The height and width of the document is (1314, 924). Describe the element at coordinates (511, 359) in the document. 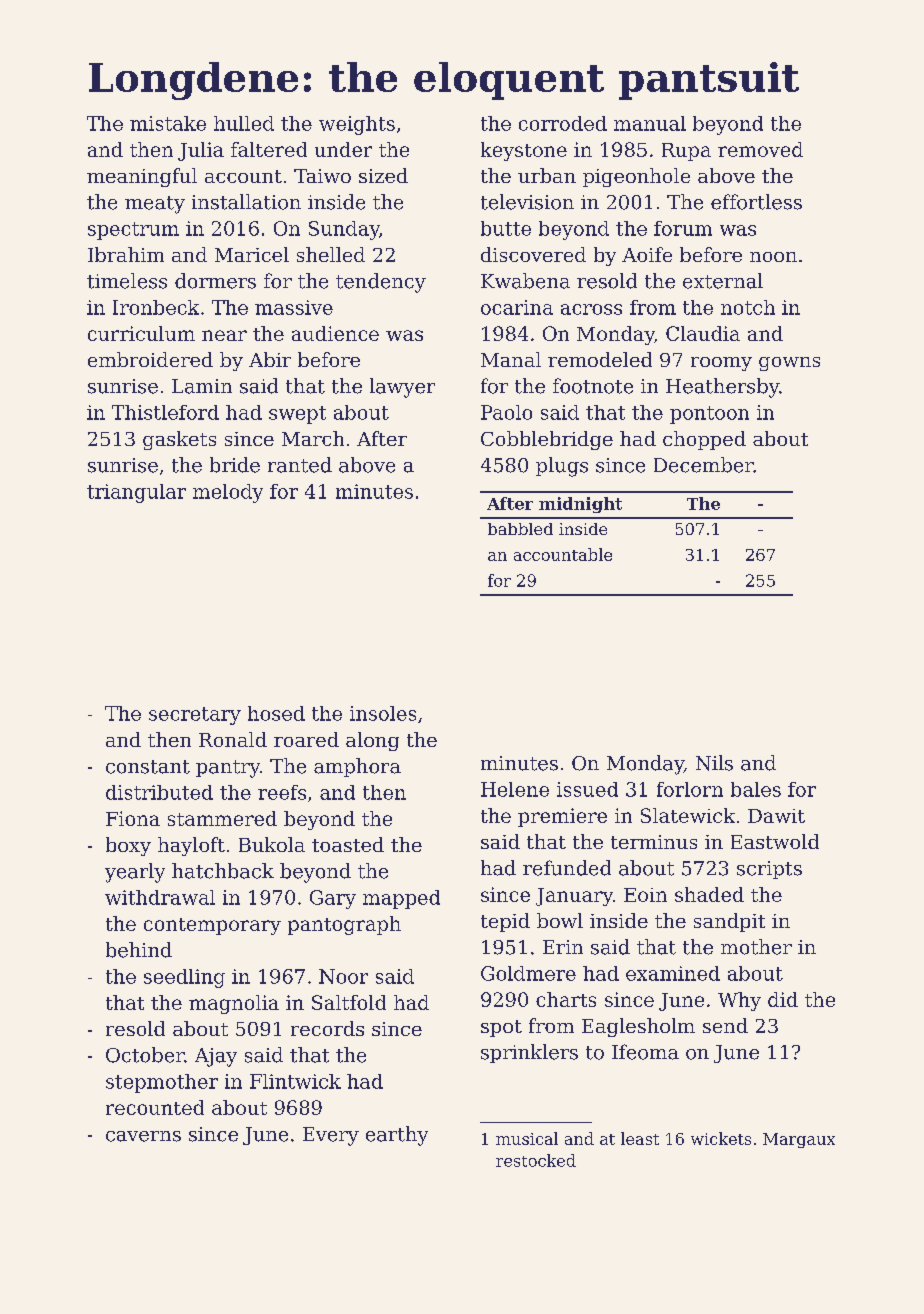

I see `Manal` at that location.
